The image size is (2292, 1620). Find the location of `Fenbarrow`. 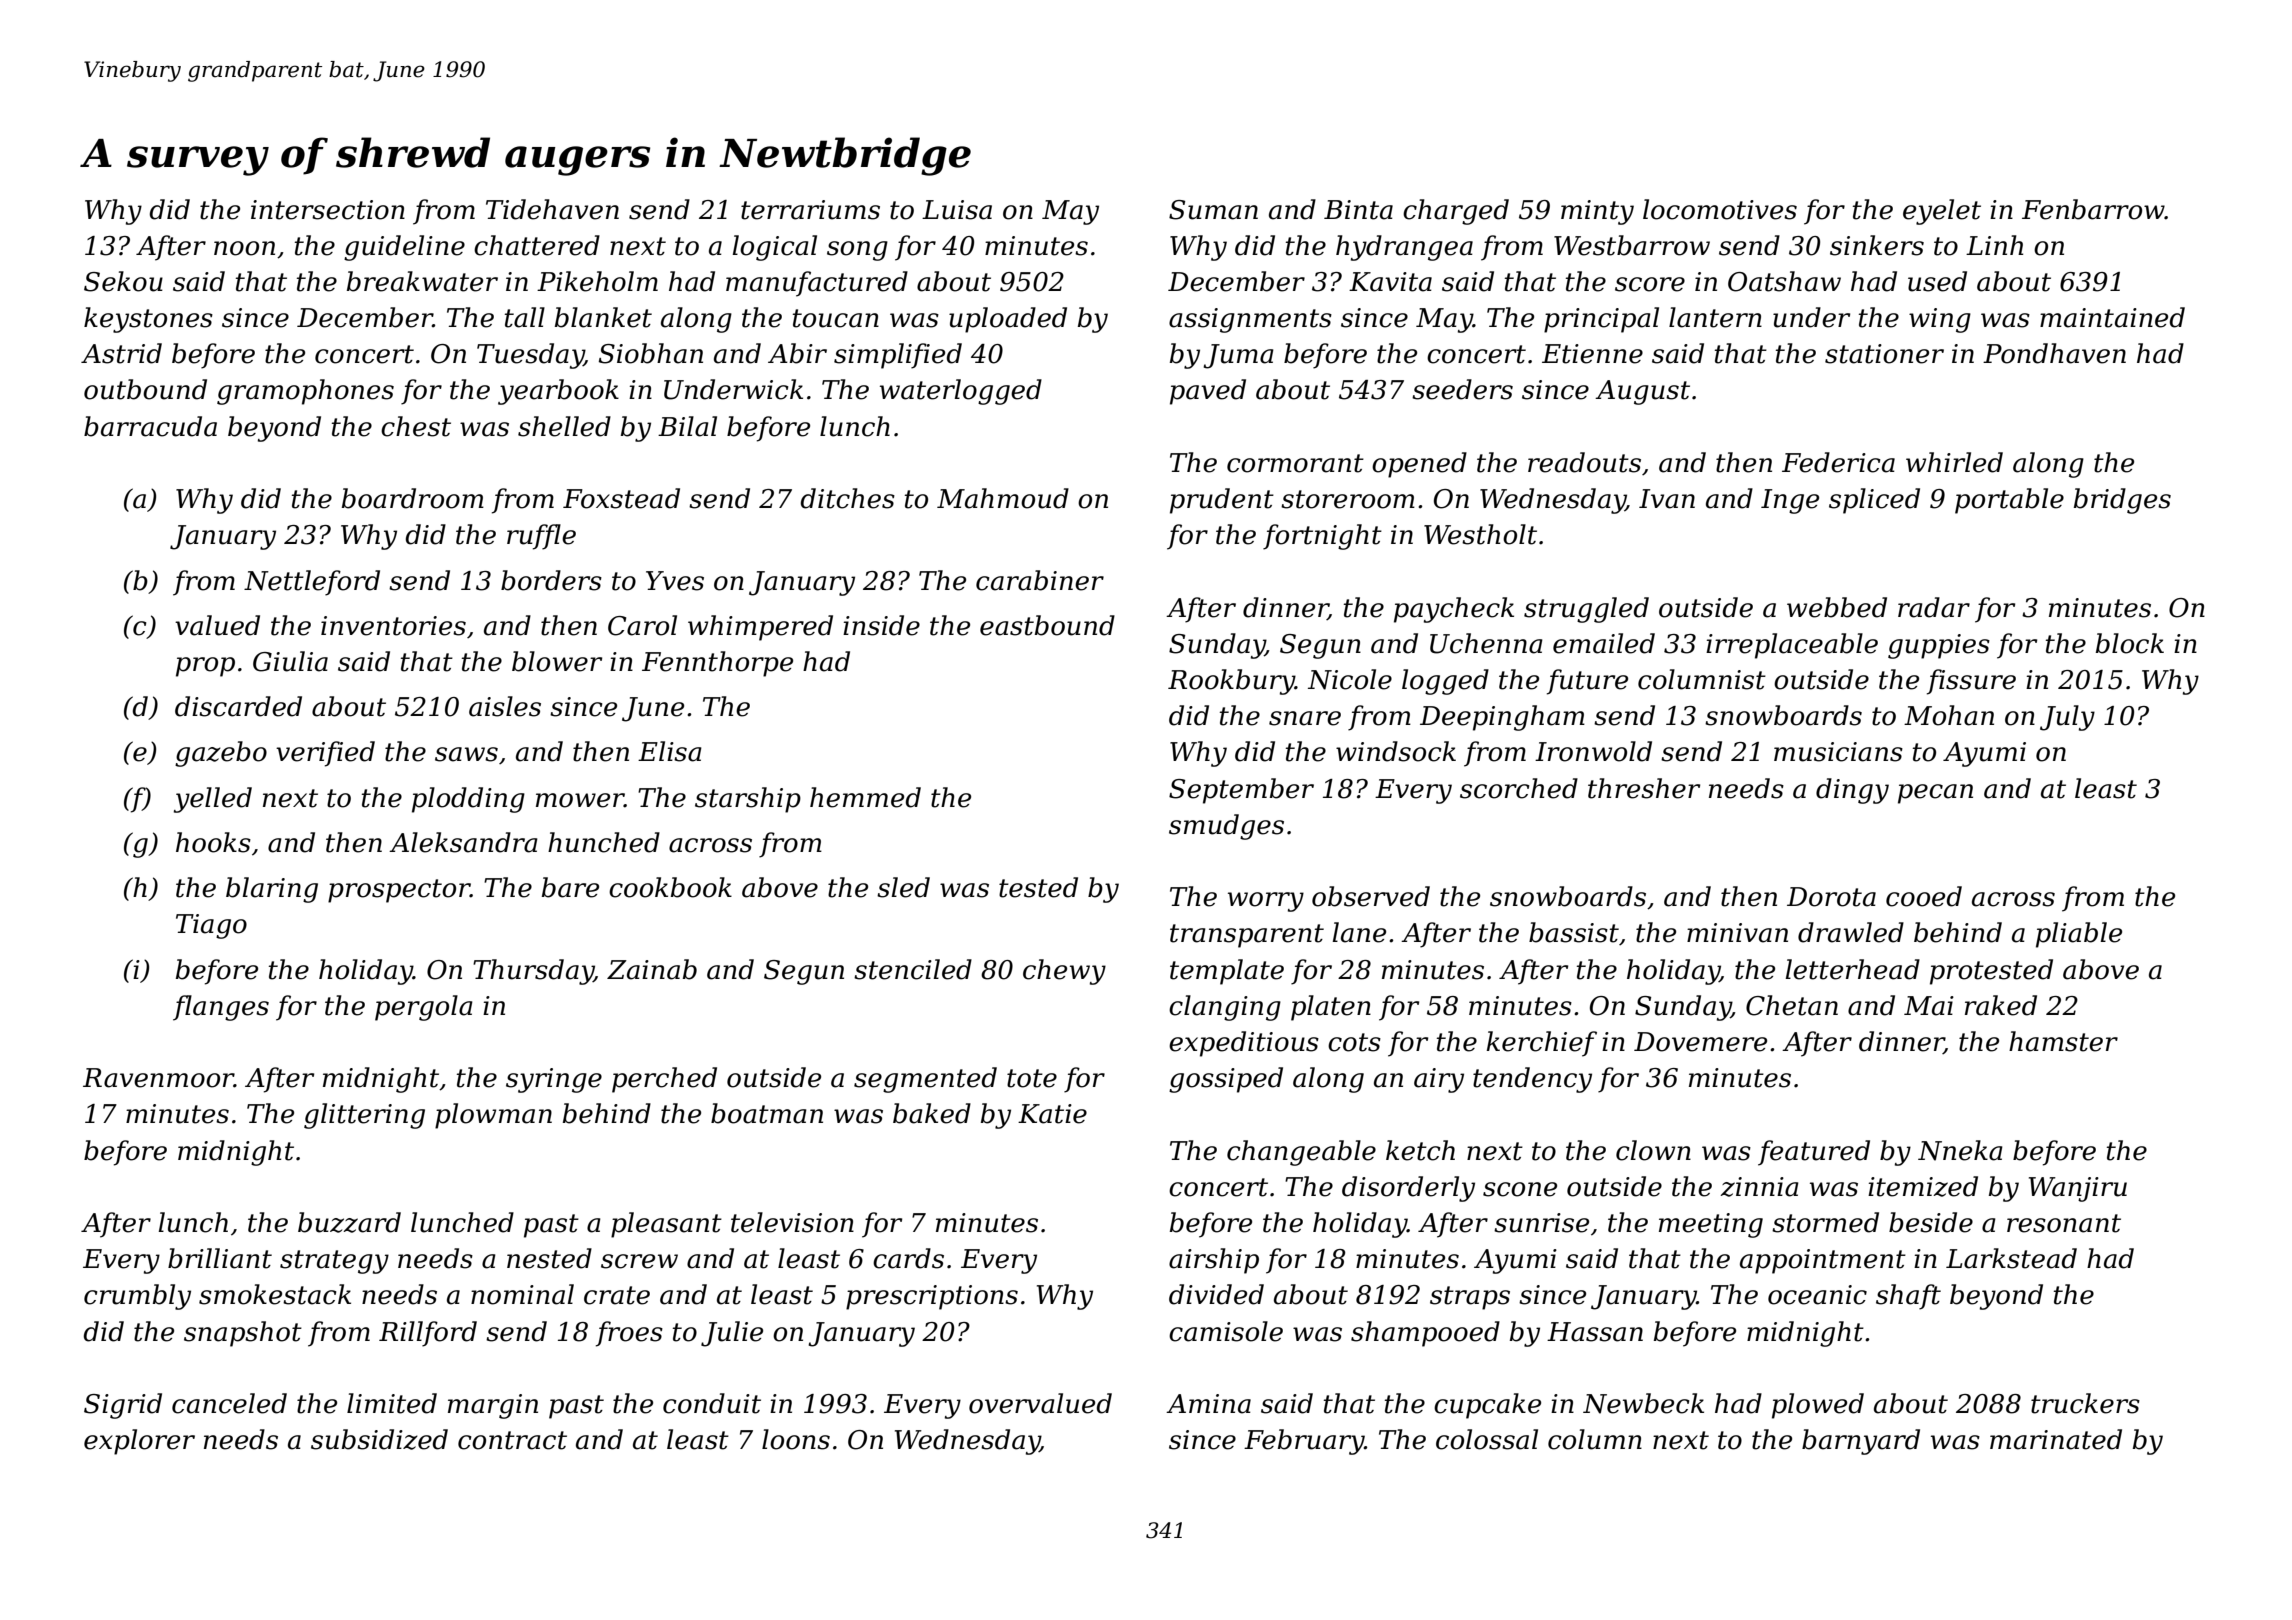

Fenbarrow is located at coordinates (2093, 209).
